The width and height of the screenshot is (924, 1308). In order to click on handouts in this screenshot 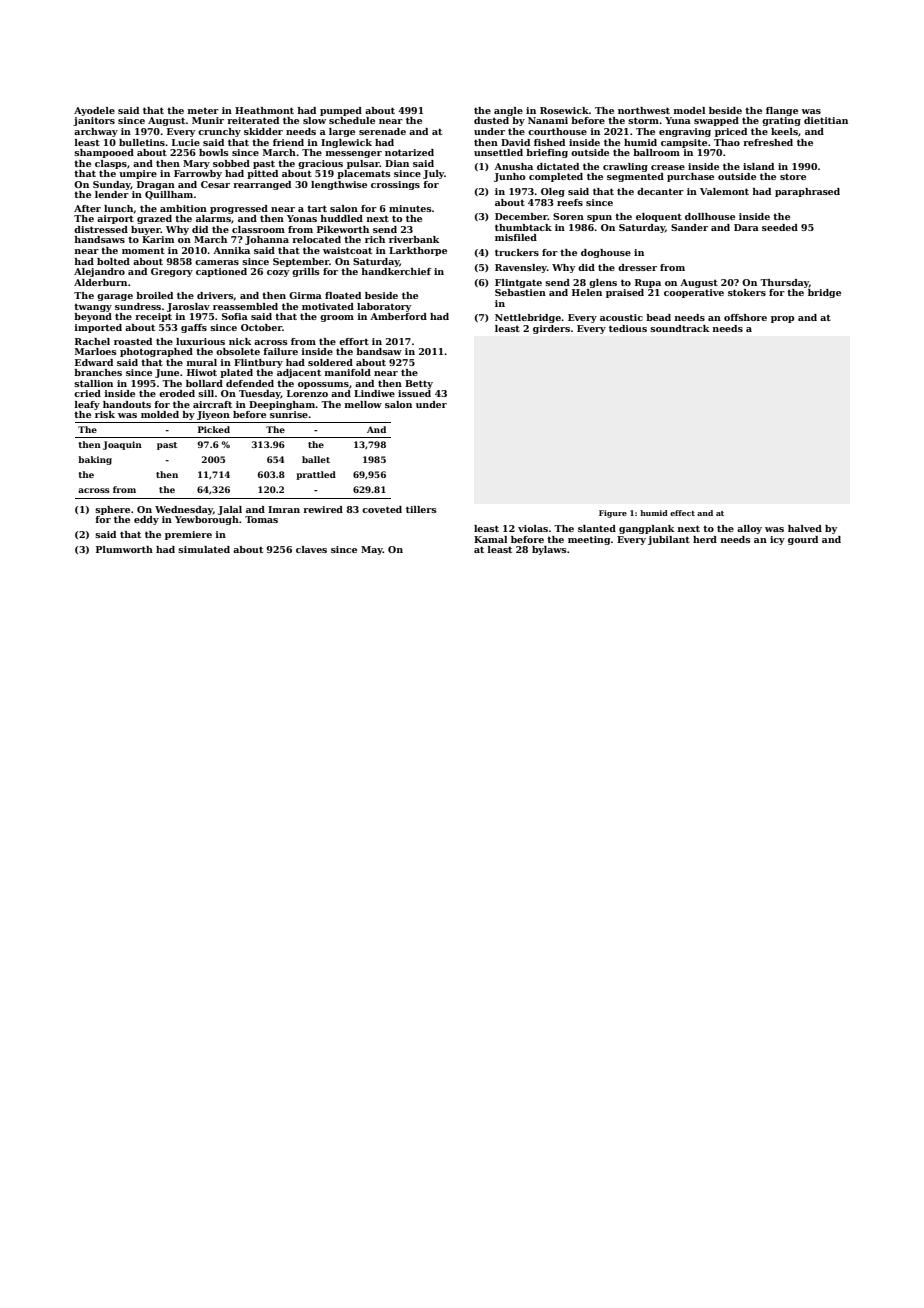, I will do `click(127, 404)`.
